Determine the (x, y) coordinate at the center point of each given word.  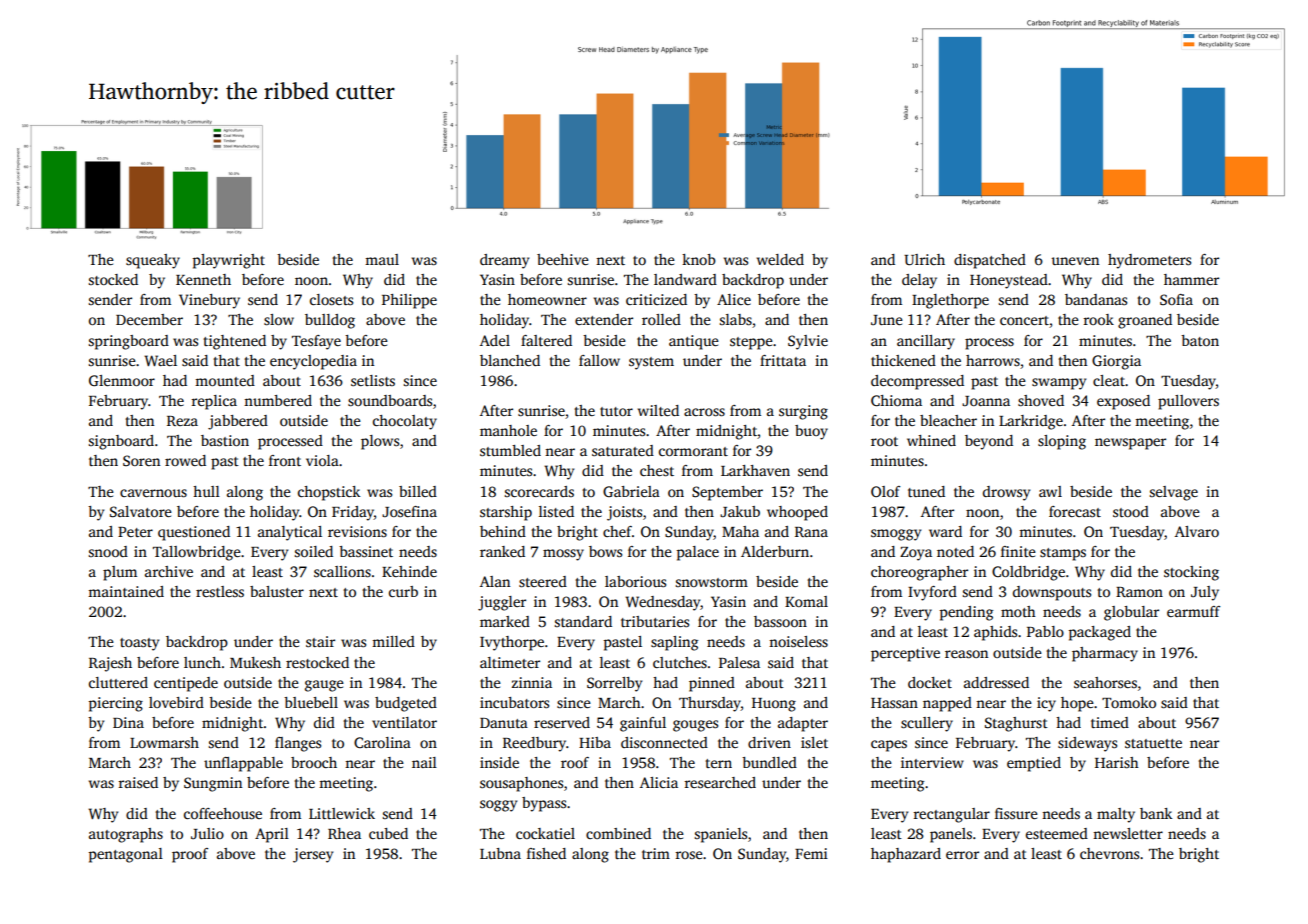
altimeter (510, 662)
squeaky (153, 261)
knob (699, 259)
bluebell (311, 702)
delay (919, 281)
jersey (313, 855)
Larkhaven (755, 470)
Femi (811, 853)
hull (206, 491)
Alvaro (1197, 531)
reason (966, 654)
